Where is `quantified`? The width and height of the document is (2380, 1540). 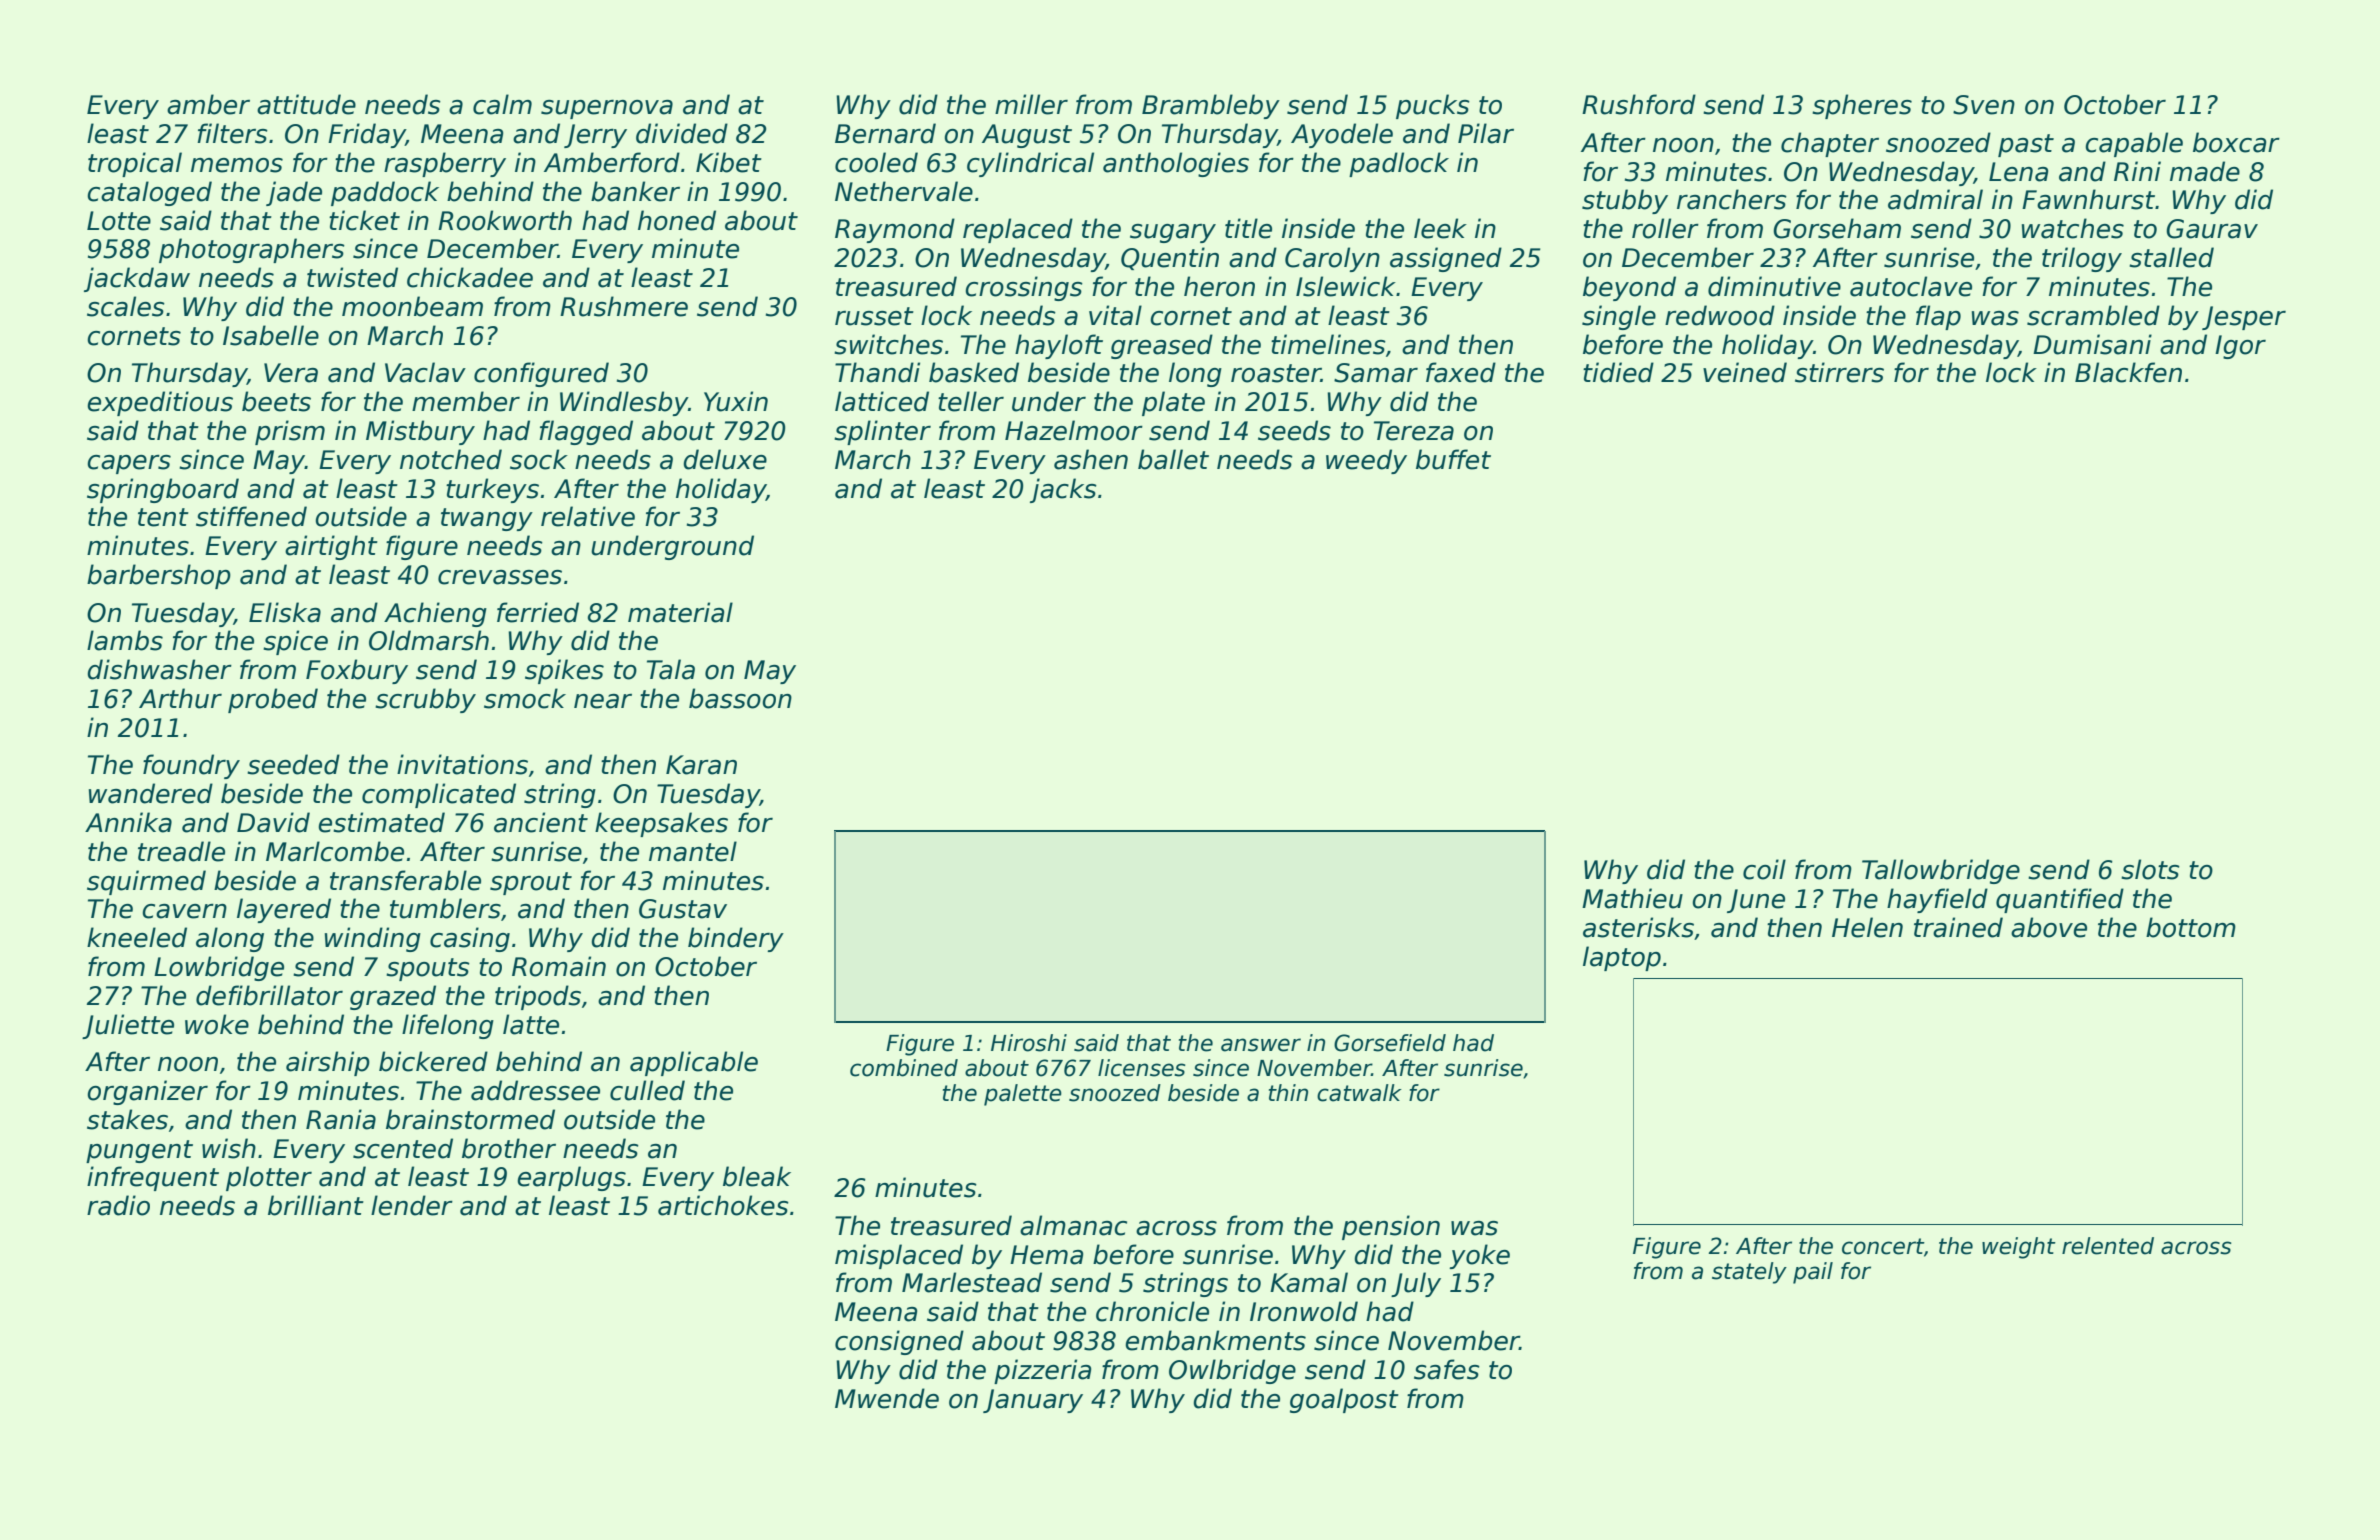 quantified is located at coordinates (2060, 900).
